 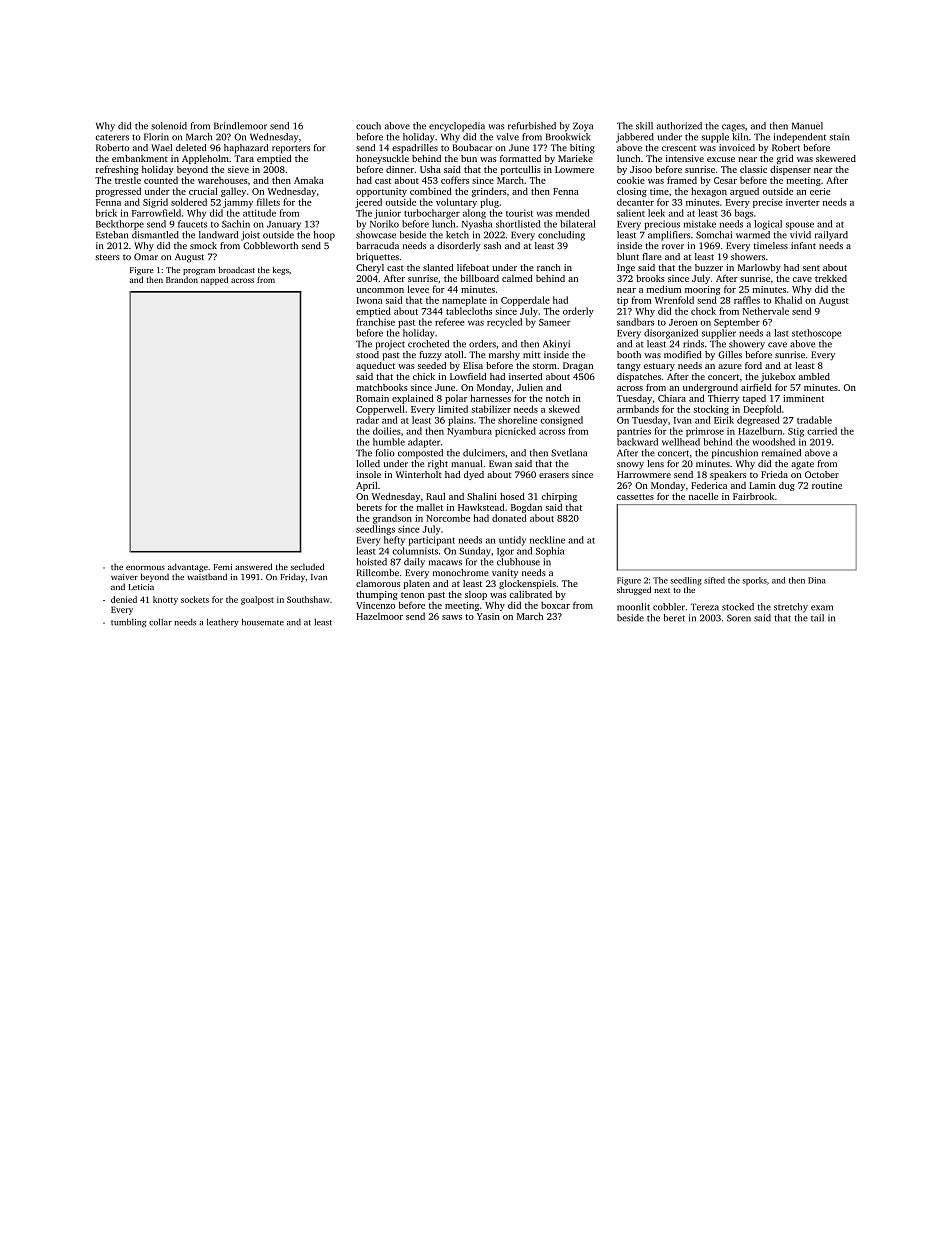 What do you see at coordinates (683, 322) in the screenshot?
I see `Jeroen` at bounding box center [683, 322].
